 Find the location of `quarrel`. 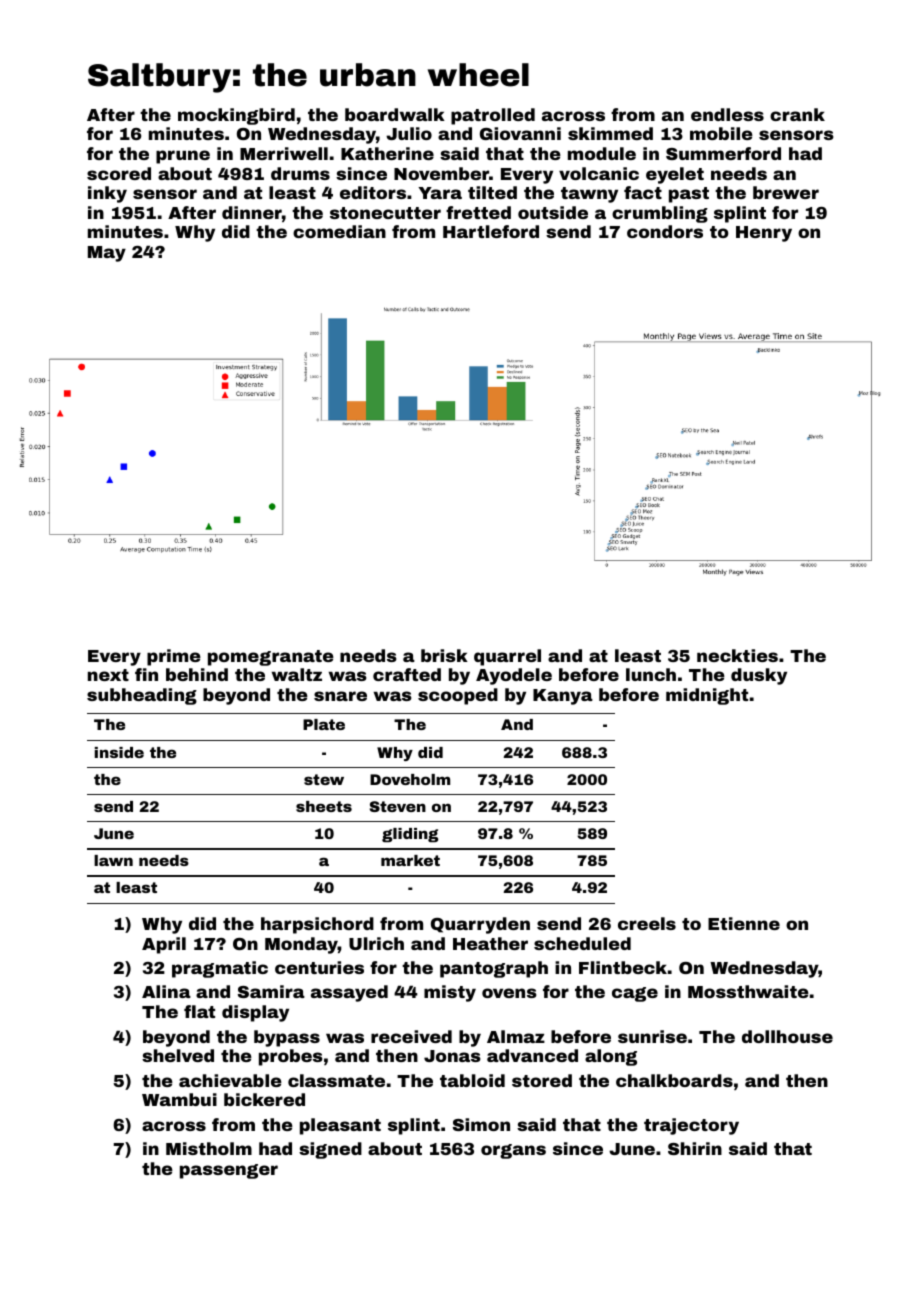

quarrel is located at coordinates (507, 657).
